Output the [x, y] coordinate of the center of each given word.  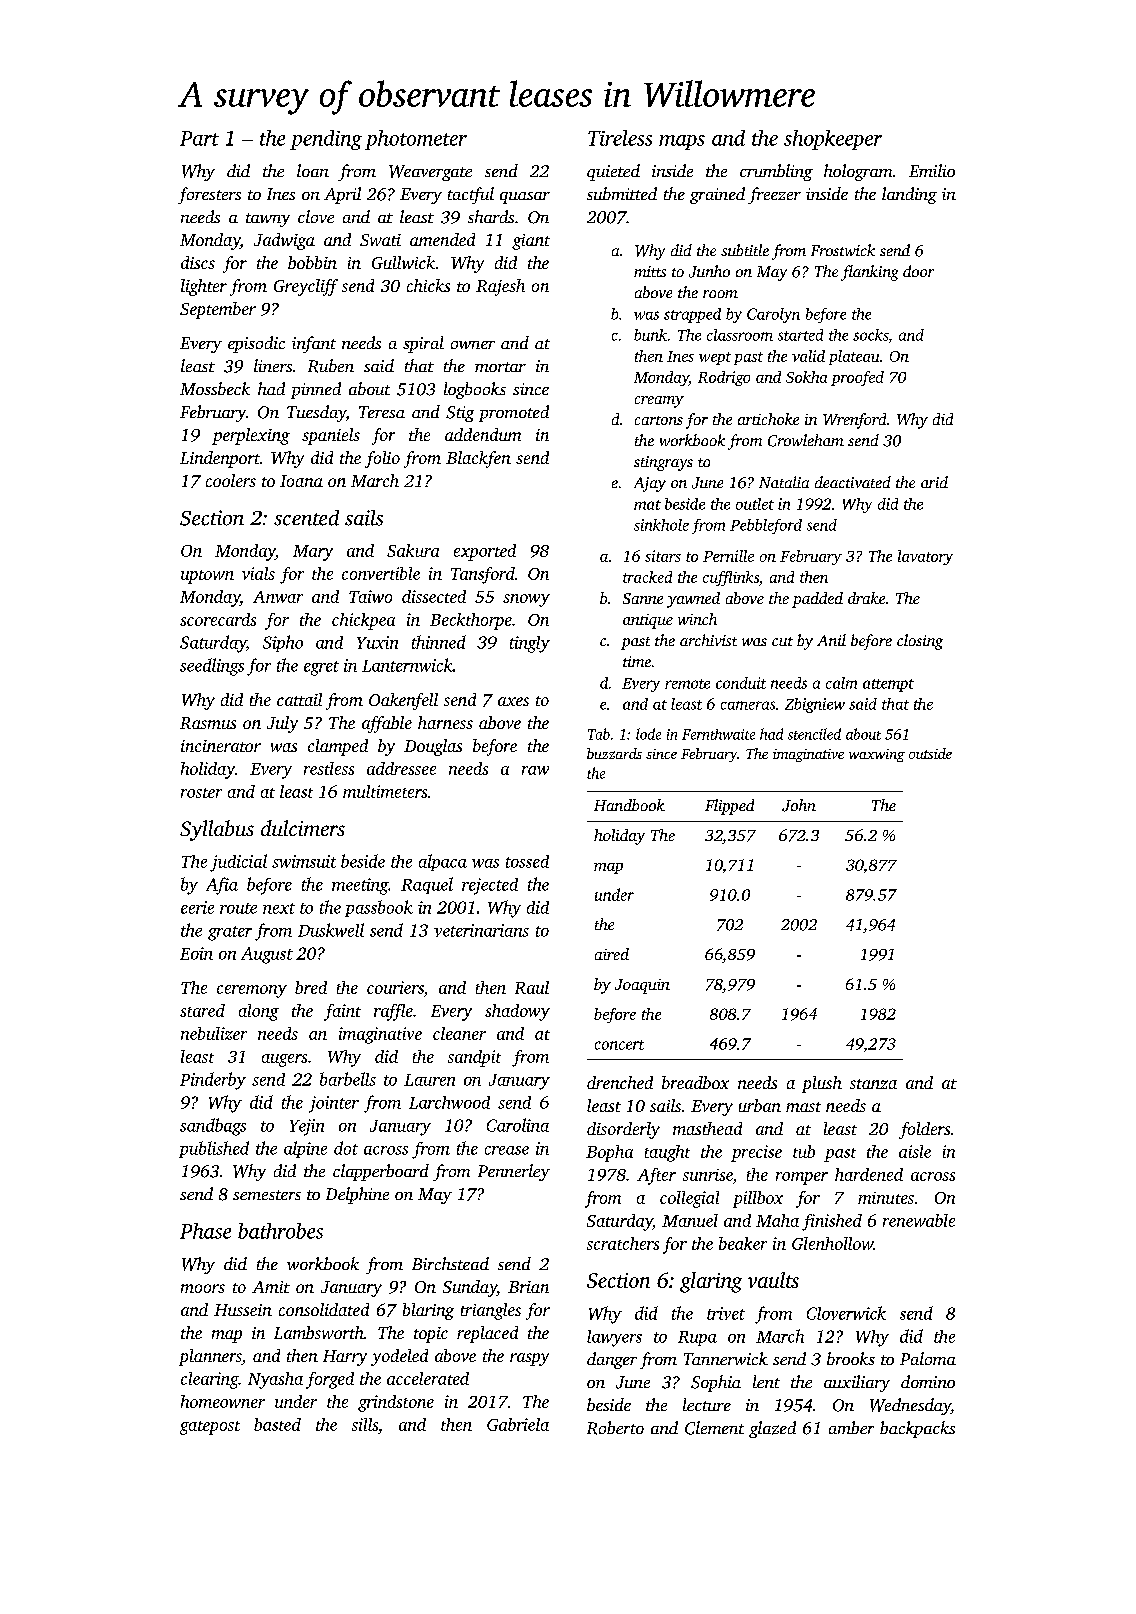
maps [682, 142]
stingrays [663, 463]
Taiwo [370, 596]
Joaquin [642, 986]
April [342, 195]
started [800, 335]
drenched [620, 1082]
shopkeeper [833, 140]
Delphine [357, 1195]
